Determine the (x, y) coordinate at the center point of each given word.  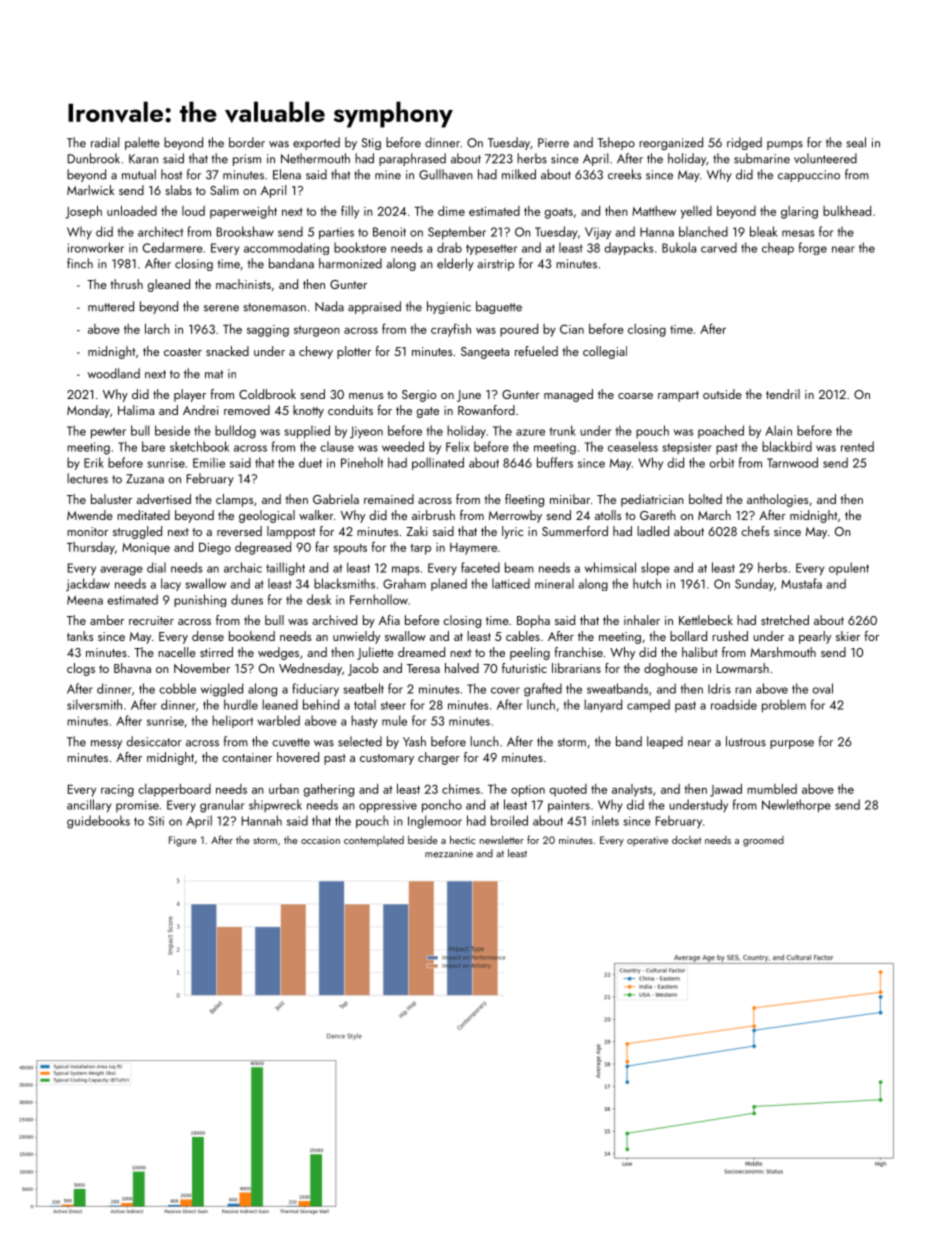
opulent (849, 568)
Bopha (533, 621)
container (247, 757)
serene (221, 308)
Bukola (679, 247)
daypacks (628, 248)
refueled (536, 351)
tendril (783, 394)
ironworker (96, 247)
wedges (278, 653)
